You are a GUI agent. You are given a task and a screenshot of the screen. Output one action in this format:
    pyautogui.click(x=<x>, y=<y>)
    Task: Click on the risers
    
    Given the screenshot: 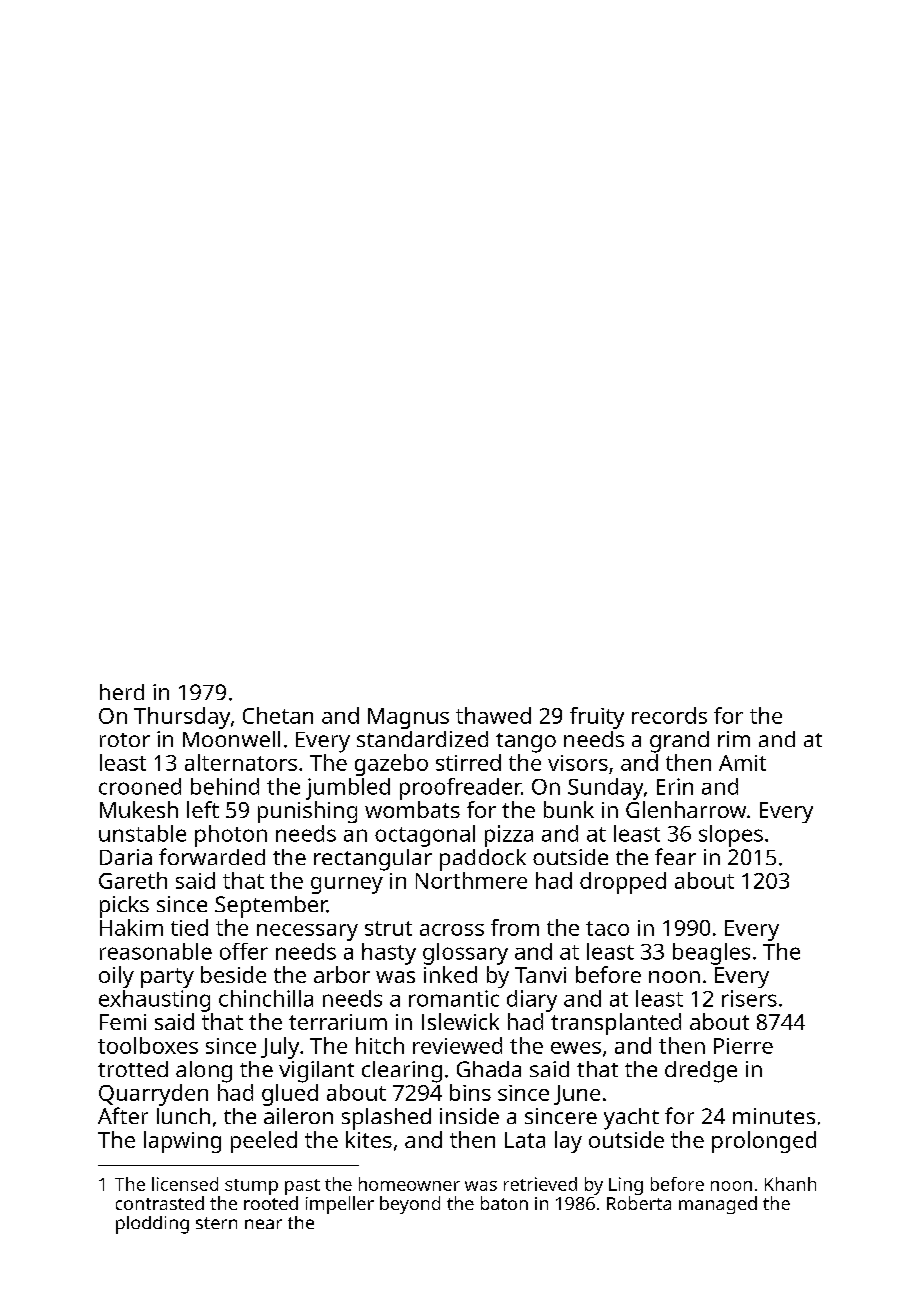 What is the action you would take?
    pyautogui.click(x=749, y=998)
